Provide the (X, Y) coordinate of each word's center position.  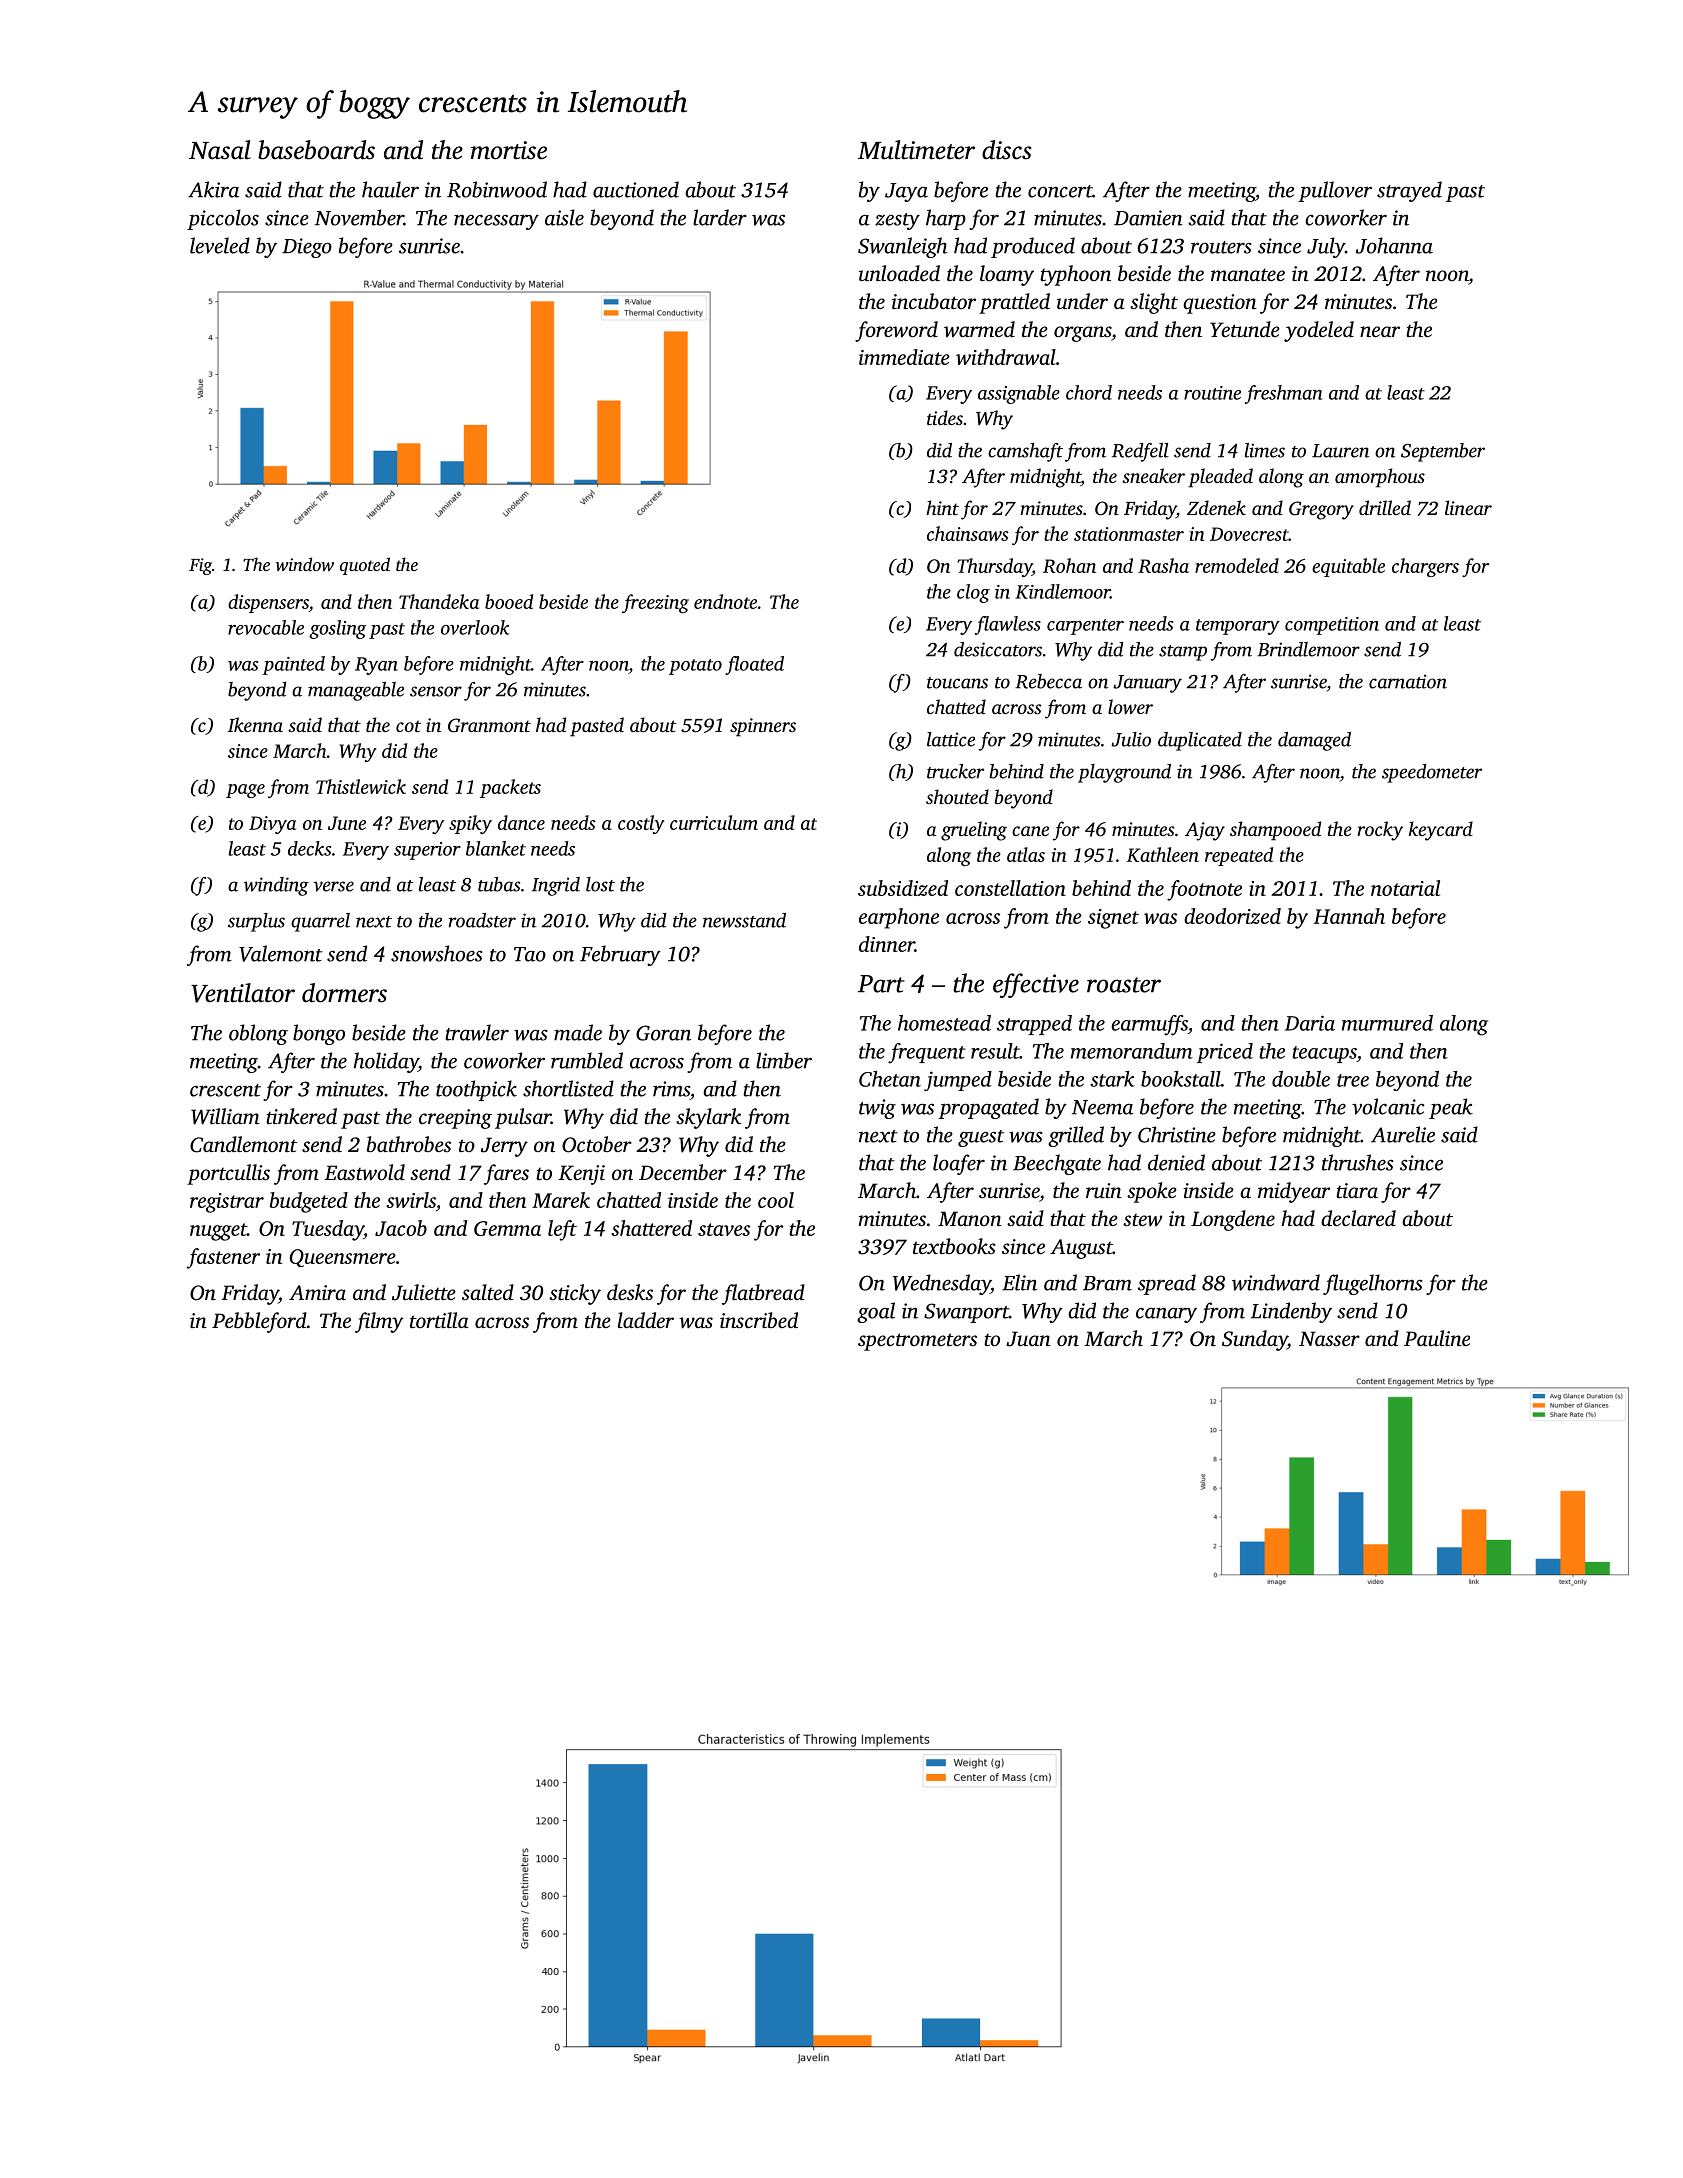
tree (1353, 1080)
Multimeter (916, 150)
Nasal (220, 150)
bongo (319, 1034)
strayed (1409, 191)
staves (724, 1229)
